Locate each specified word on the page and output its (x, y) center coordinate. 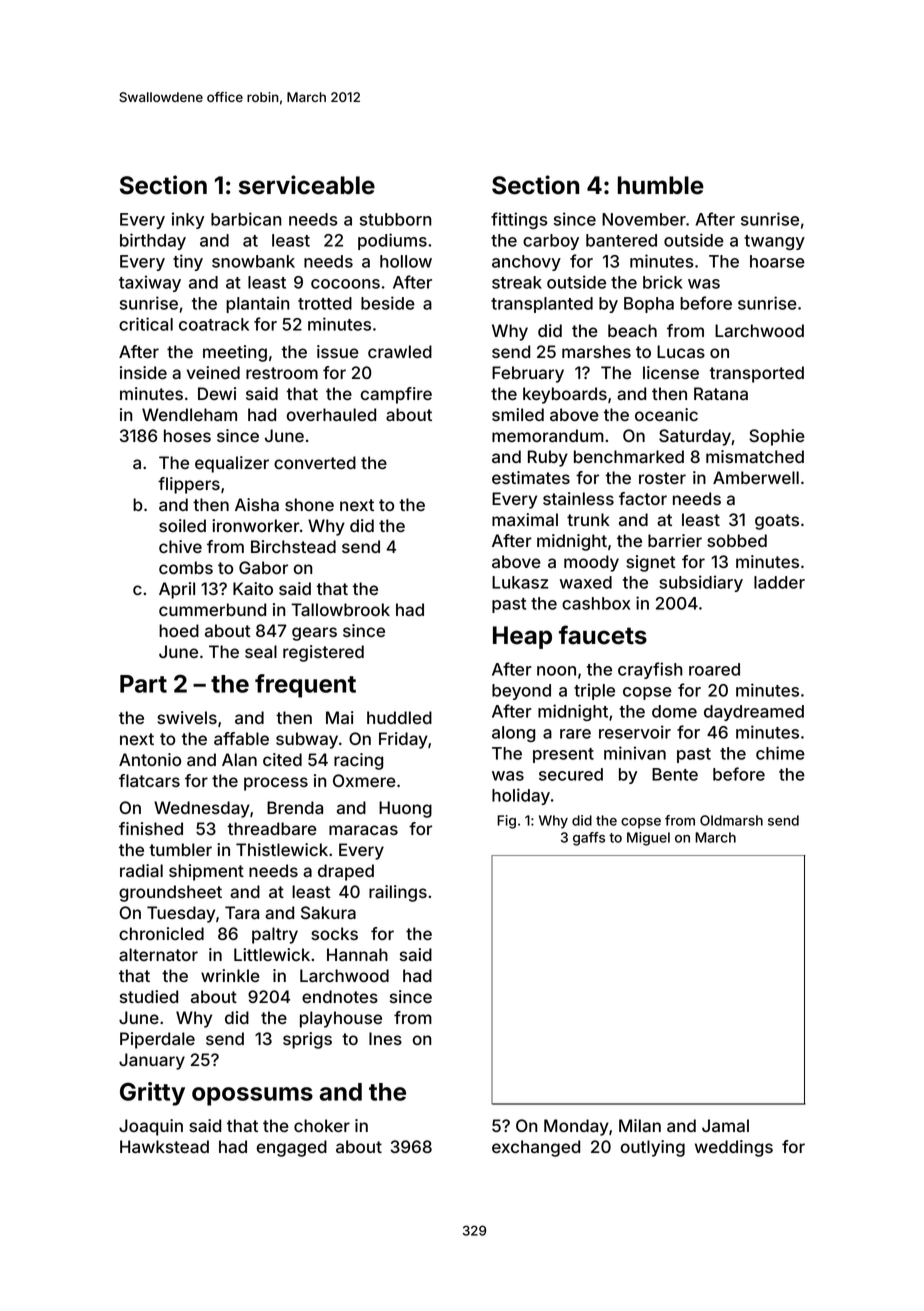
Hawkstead (164, 1146)
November (644, 219)
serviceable (307, 185)
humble (661, 185)
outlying (653, 1148)
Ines (385, 1038)
